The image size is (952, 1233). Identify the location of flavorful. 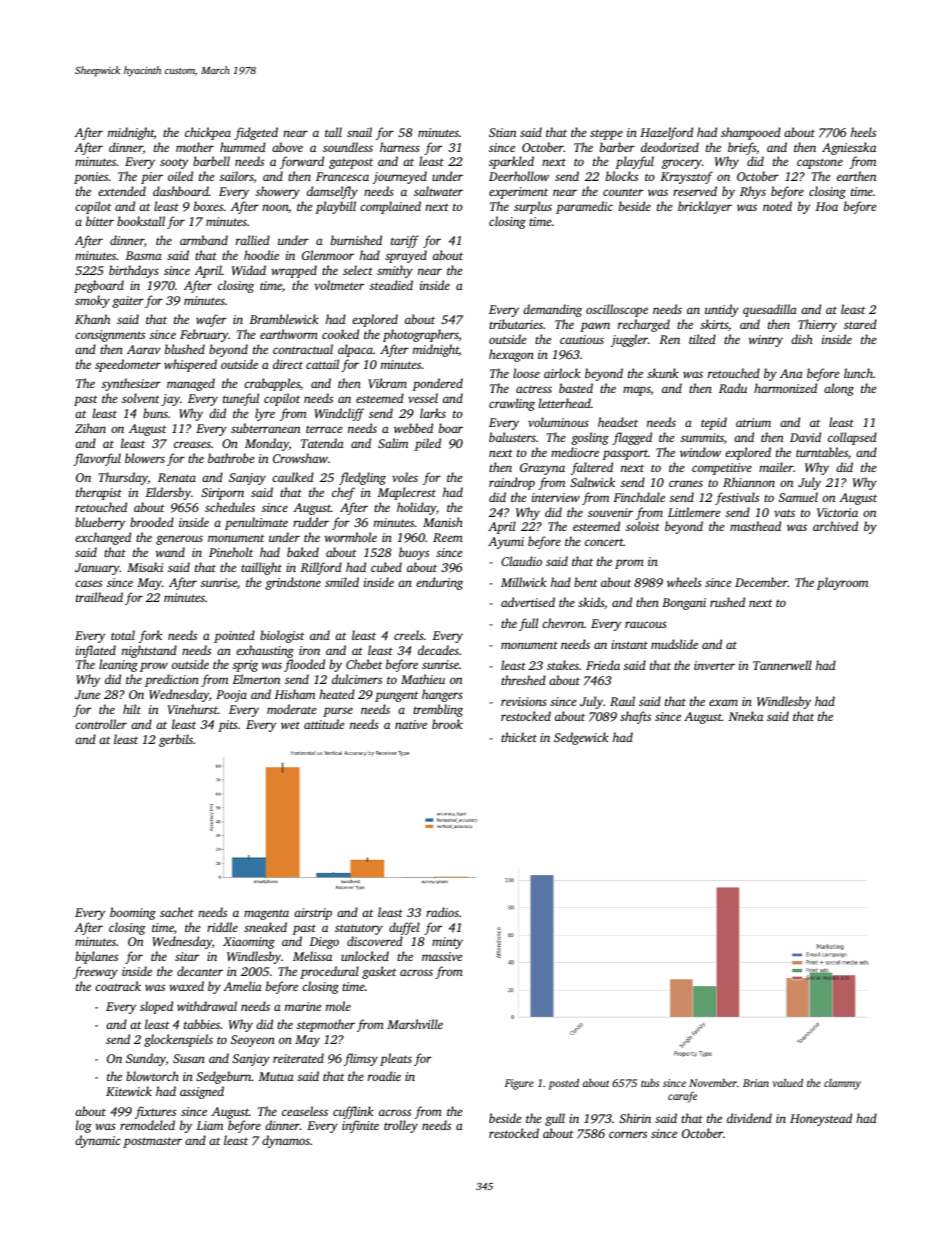
(97, 459).
